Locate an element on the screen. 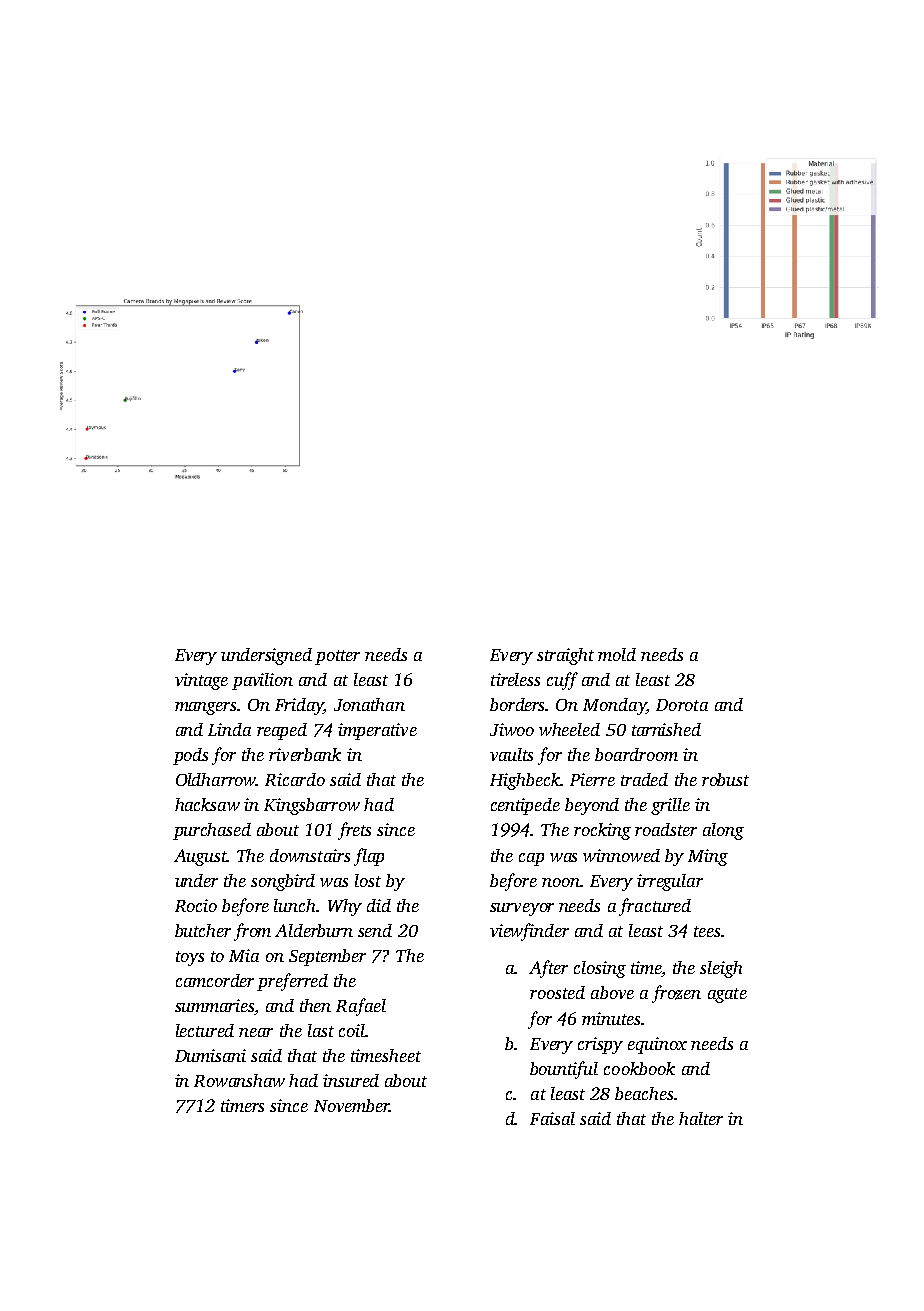 The width and height of the screenshot is (924, 1311). vaults is located at coordinates (511, 754).
